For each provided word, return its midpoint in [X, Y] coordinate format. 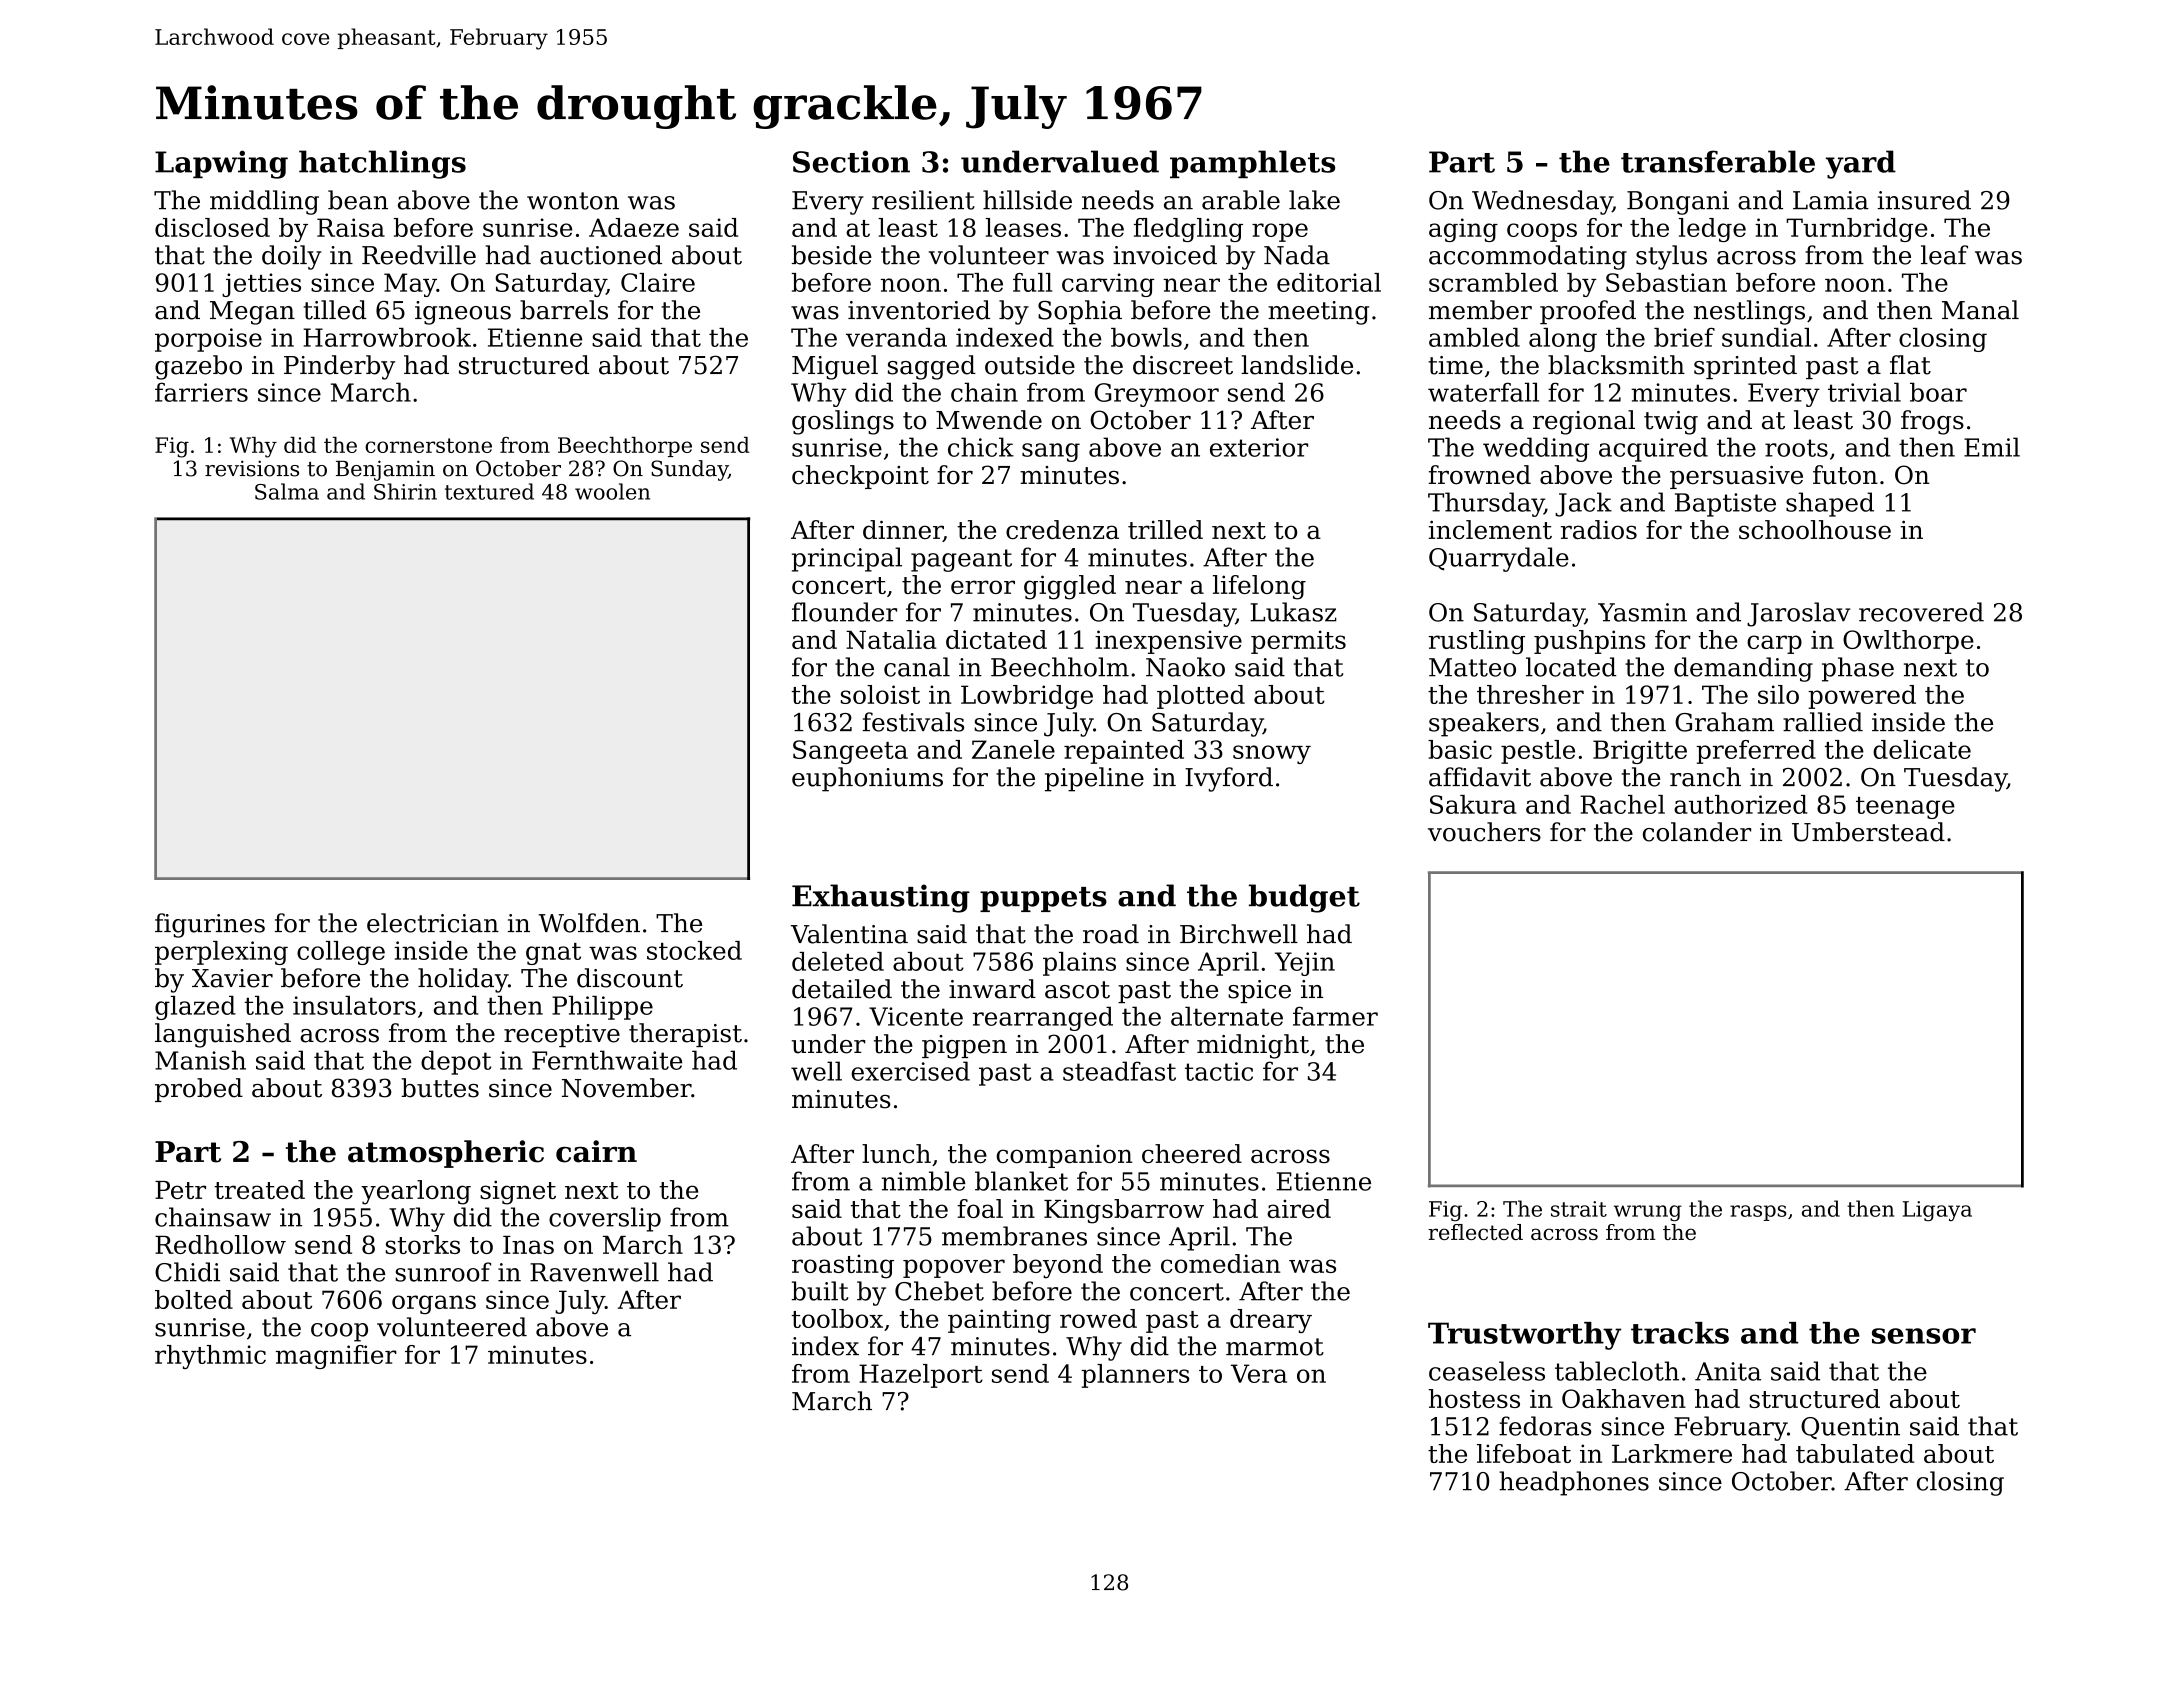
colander [1697, 832]
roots [1796, 448]
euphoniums [867, 779]
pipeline [1094, 779]
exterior [1259, 447]
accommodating [1528, 257]
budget [1304, 898]
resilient [923, 200]
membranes [1014, 1236]
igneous [463, 313]
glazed [195, 1008]
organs [434, 1304]
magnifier [336, 1357]
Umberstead [1868, 832]
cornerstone [428, 445]
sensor [1924, 1336]
